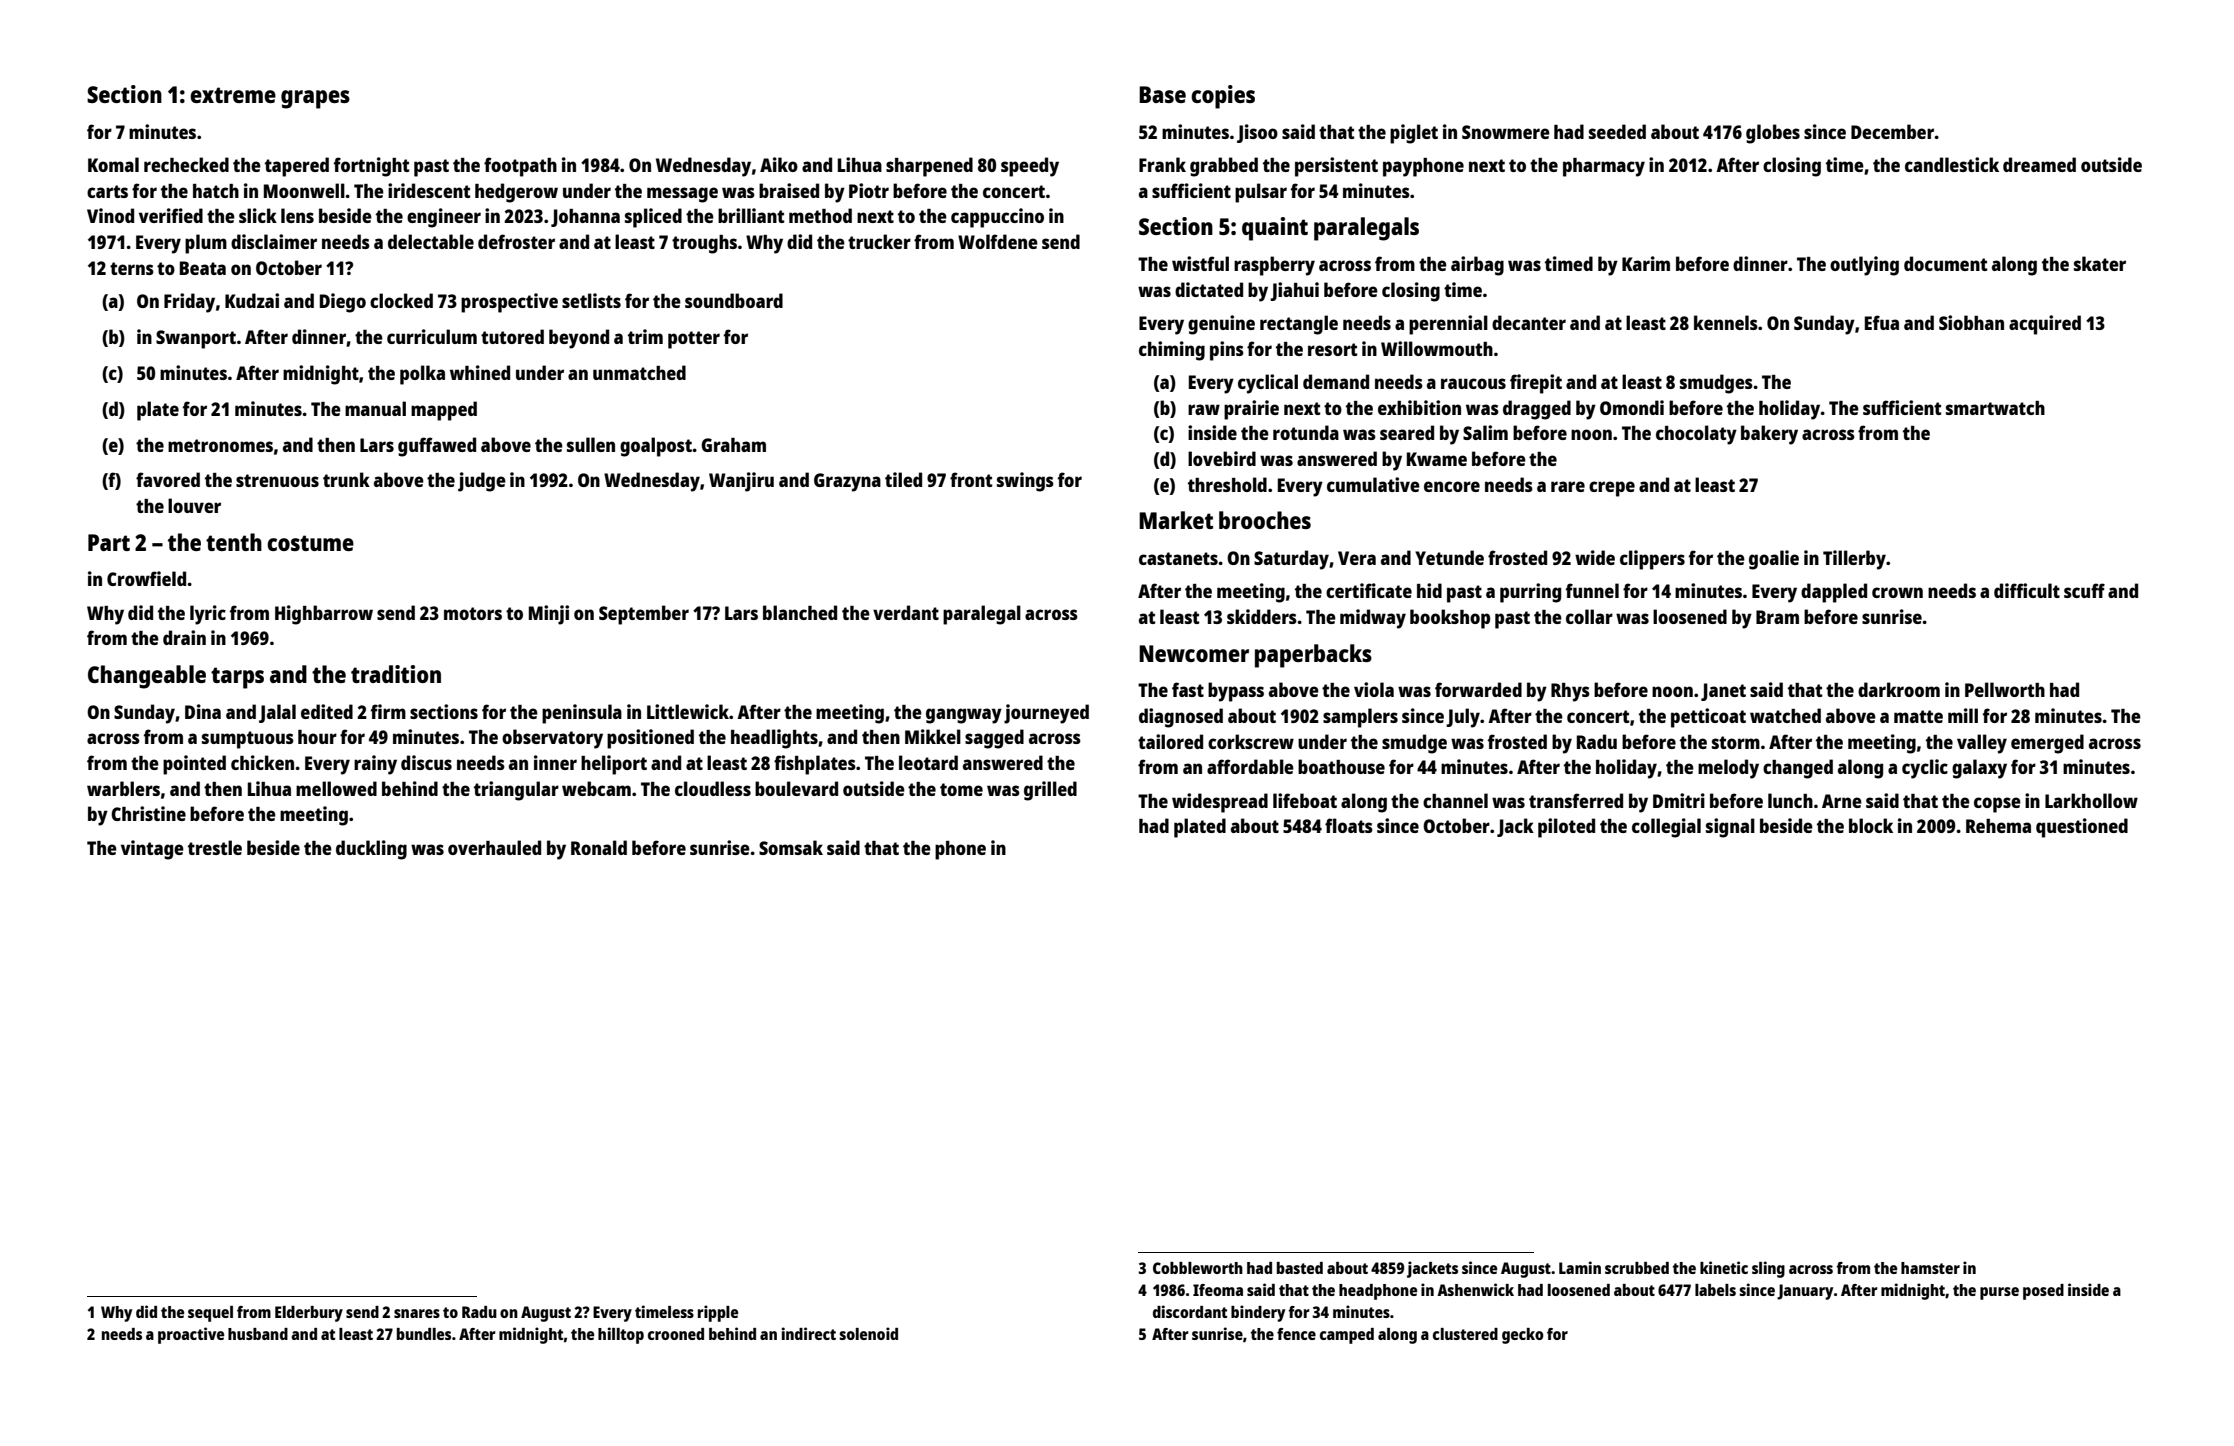 Image resolution: width=2234 pixels, height=1446 pixels. What do you see at coordinates (191, 1335) in the screenshot?
I see `proactive` at bounding box center [191, 1335].
